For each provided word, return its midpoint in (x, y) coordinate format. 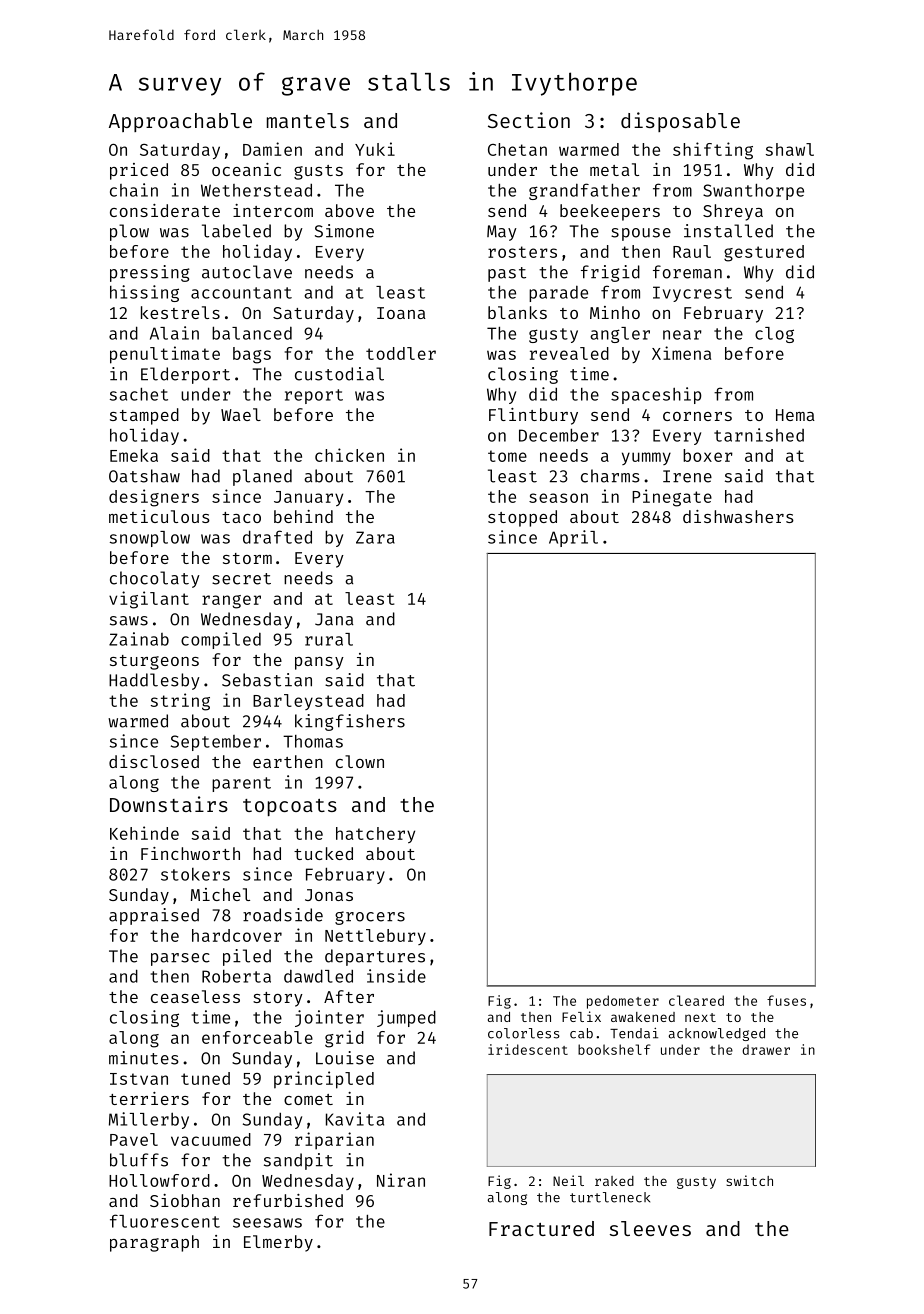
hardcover (237, 935)
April (573, 538)
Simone (344, 231)
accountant (241, 293)
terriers (149, 1098)
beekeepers (610, 212)
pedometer (623, 1002)
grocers (370, 918)
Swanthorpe (753, 192)
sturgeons (154, 662)
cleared (696, 1000)
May (502, 233)
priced (139, 171)
